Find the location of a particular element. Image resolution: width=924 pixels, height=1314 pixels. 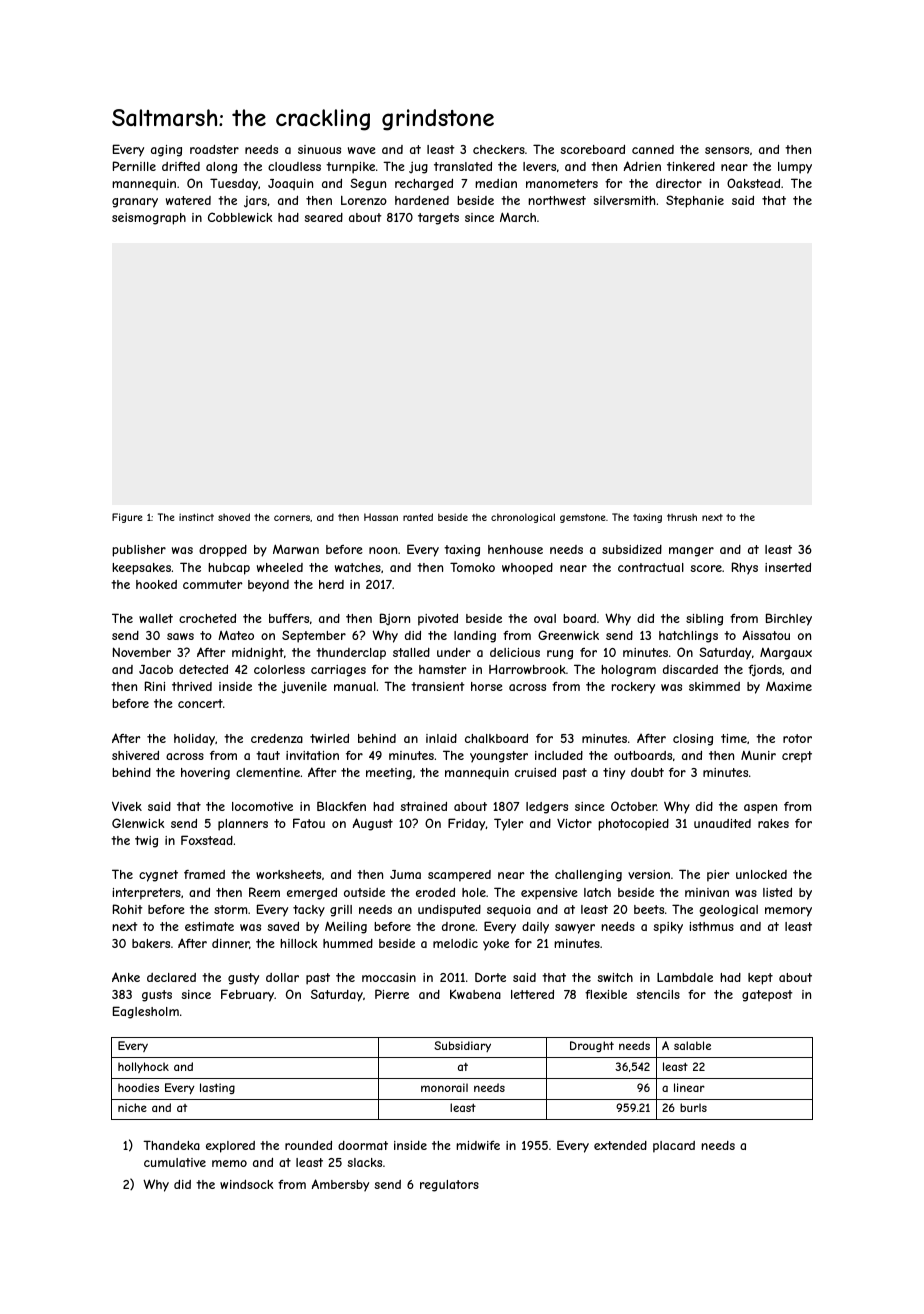

Figure is located at coordinates (127, 518).
